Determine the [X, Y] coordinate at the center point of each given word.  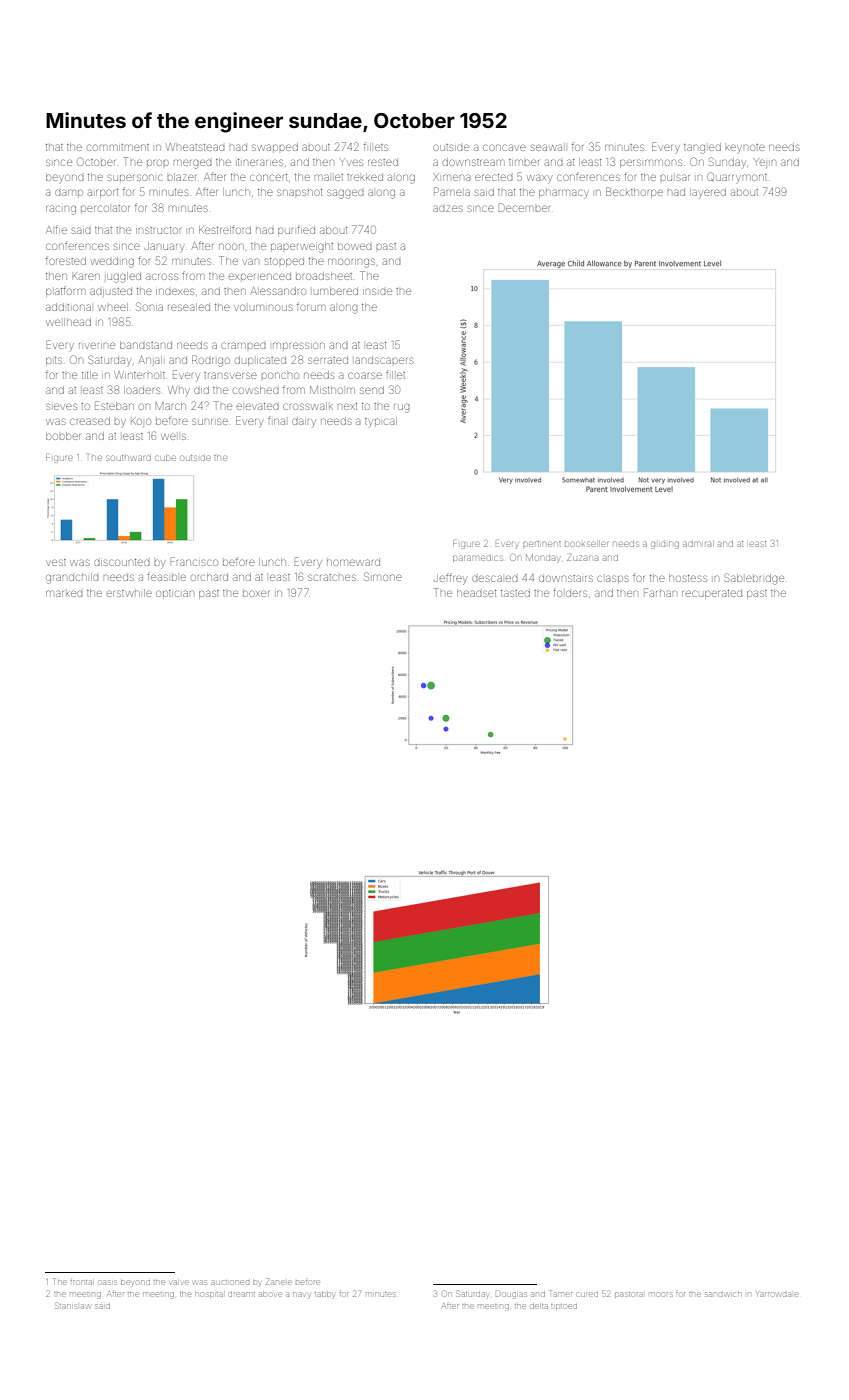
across [162, 276]
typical [381, 421]
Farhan [660, 592]
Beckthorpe [634, 192]
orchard [209, 577]
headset [476, 593]
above [270, 1294]
